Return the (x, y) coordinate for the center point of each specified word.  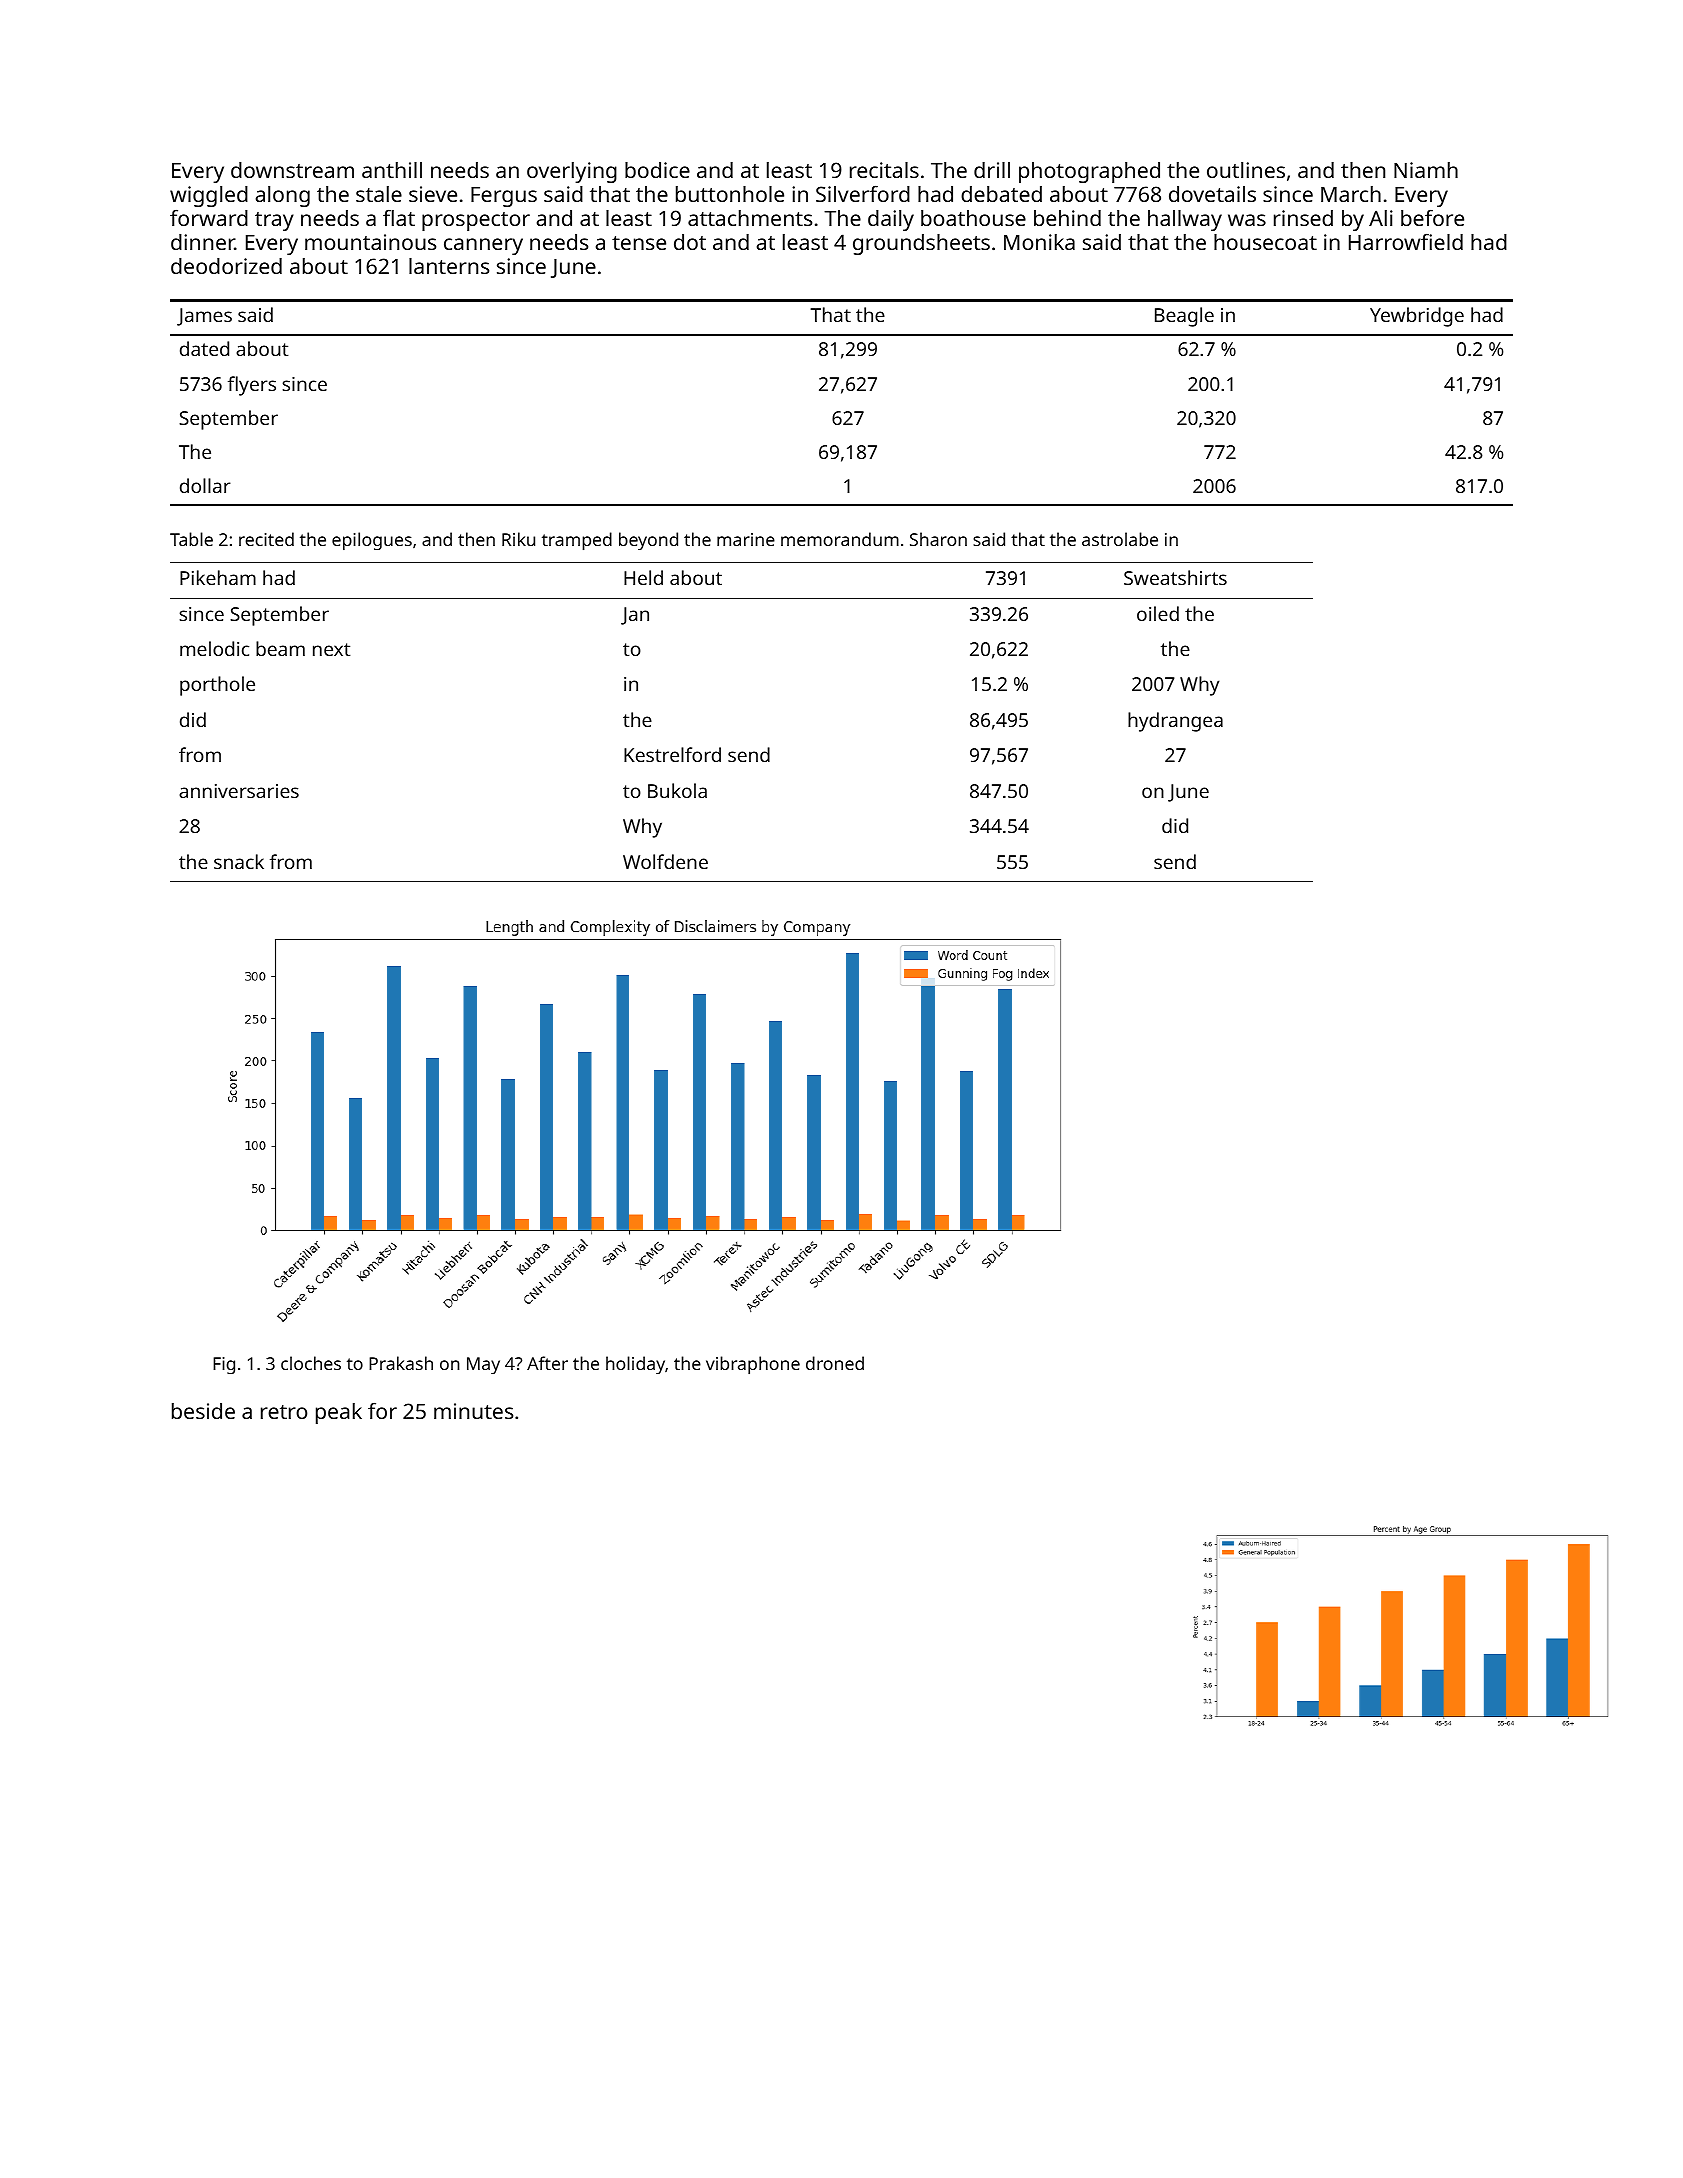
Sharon (938, 539)
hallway (1185, 220)
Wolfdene (665, 861)
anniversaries (239, 791)
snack (239, 861)
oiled (1158, 613)
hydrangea (1175, 722)
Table (191, 539)
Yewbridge (1417, 317)
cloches (311, 1363)
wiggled (209, 196)
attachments (750, 218)
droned (835, 1363)
